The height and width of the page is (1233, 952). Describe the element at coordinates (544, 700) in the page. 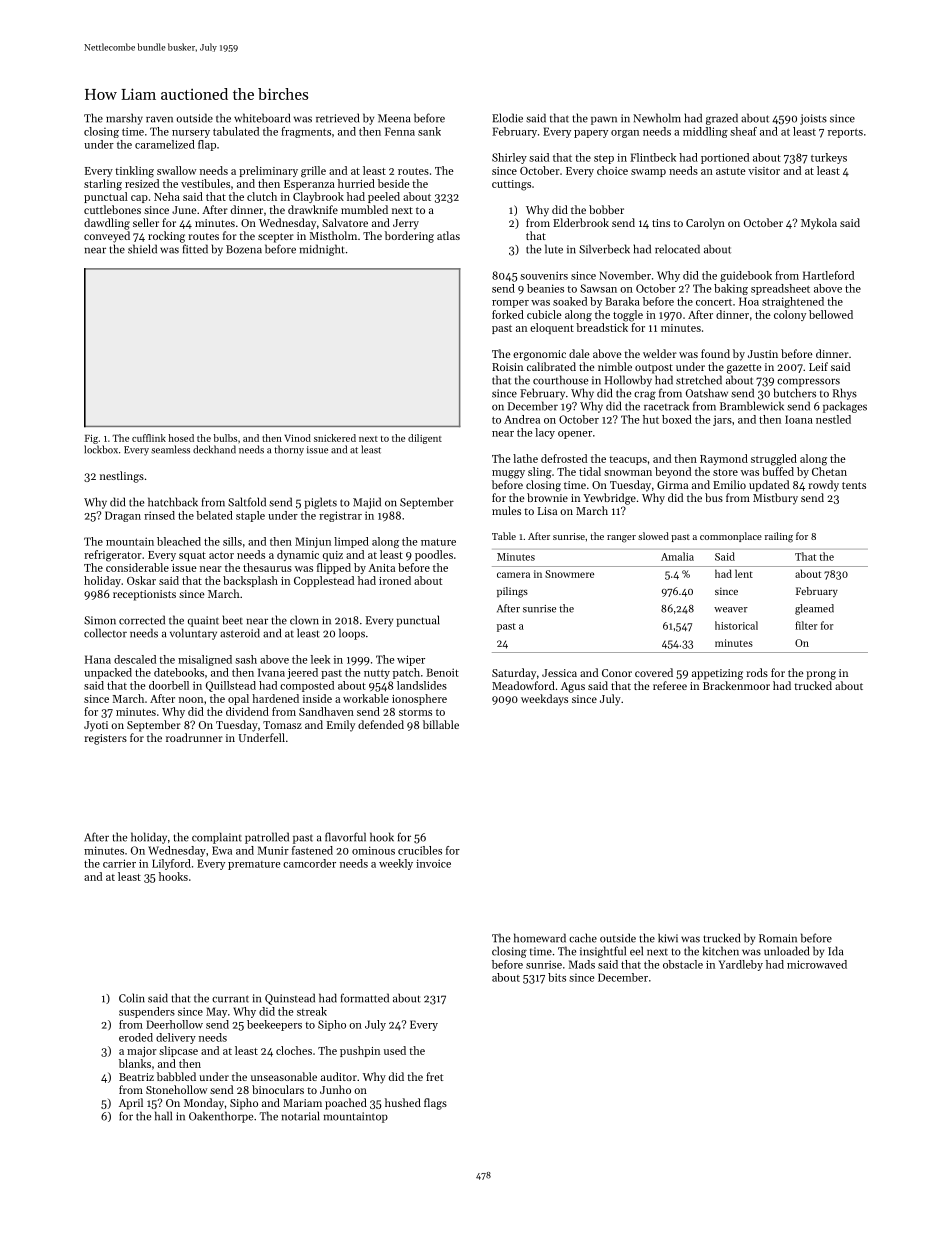

I see `weekdays` at that location.
